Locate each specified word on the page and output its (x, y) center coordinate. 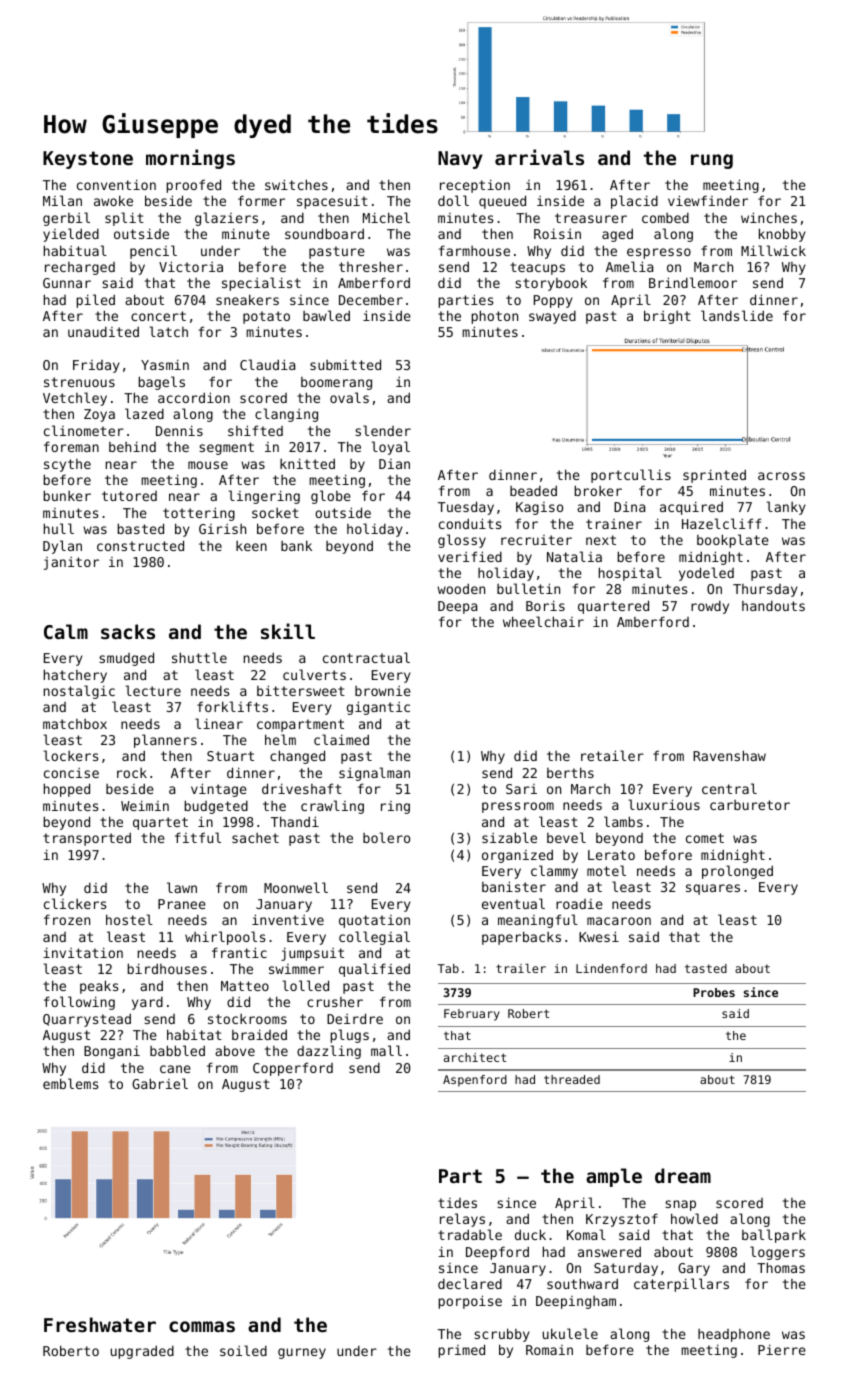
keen (251, 546)
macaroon (619, 921)
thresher (371, 266)
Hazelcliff (721, 523)
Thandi (295, 821)
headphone (734, 1335)
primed (461, 1351)
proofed (193, 186)
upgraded (142, 1352)
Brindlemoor (693, 282)
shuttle (199, 657)
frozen (67, 919)
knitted (307, 463)
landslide (737, 315)
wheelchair (543, 621)
